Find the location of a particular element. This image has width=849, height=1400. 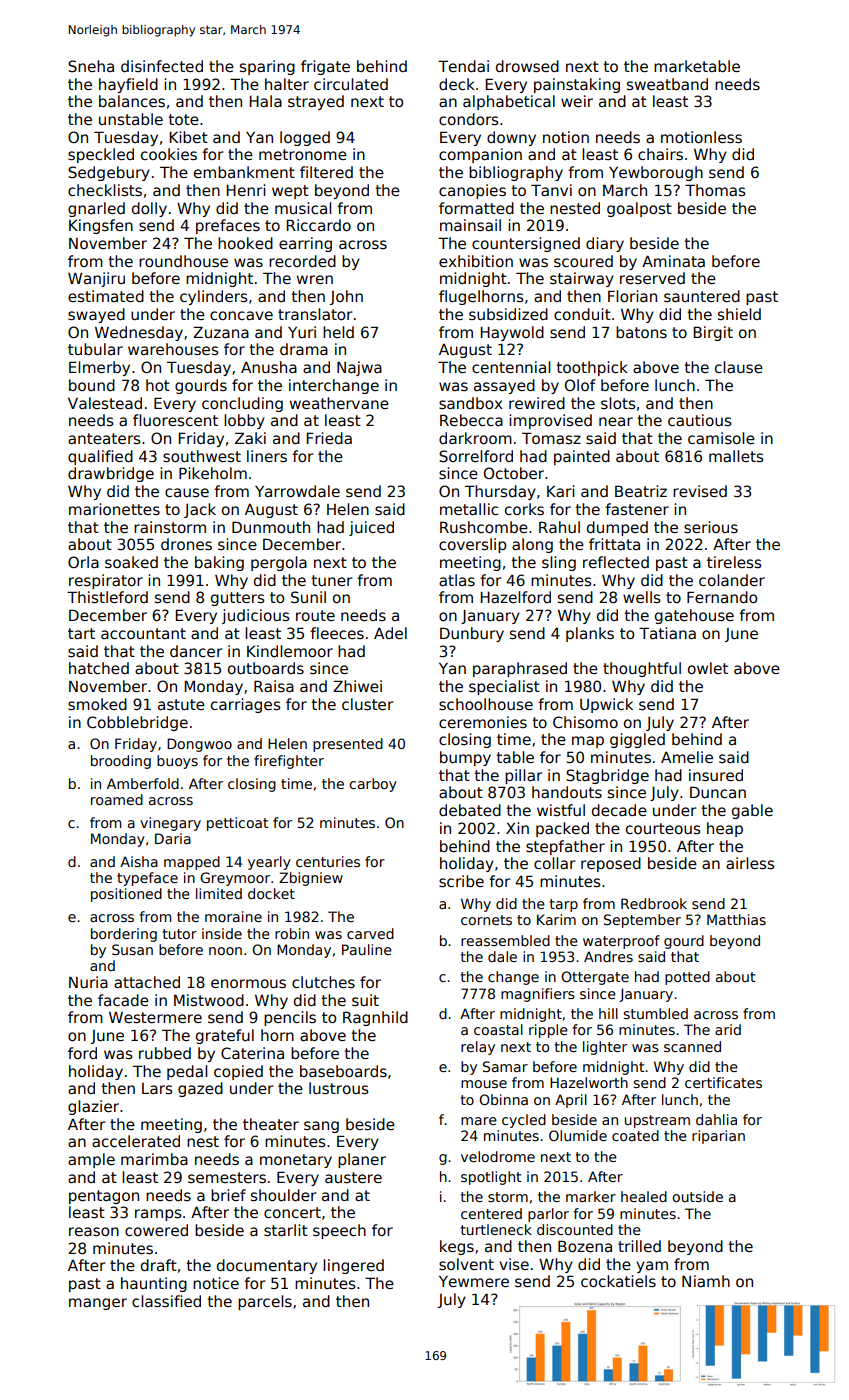

Yewmere is located at coordinates (474, 1281).
